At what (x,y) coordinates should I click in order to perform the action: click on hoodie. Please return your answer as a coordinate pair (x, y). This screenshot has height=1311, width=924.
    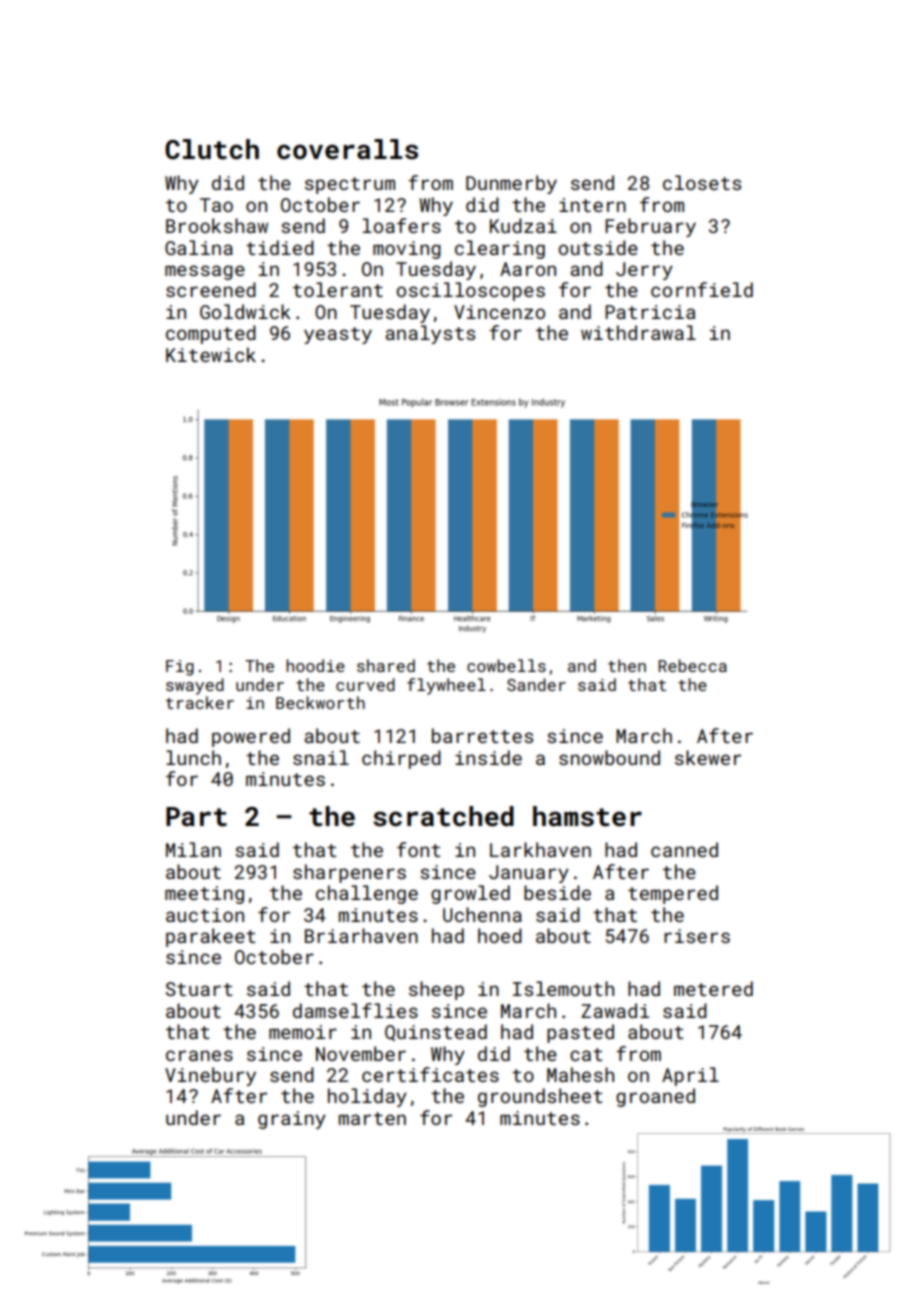
    Looking at the image, I should click on (315, 665).
